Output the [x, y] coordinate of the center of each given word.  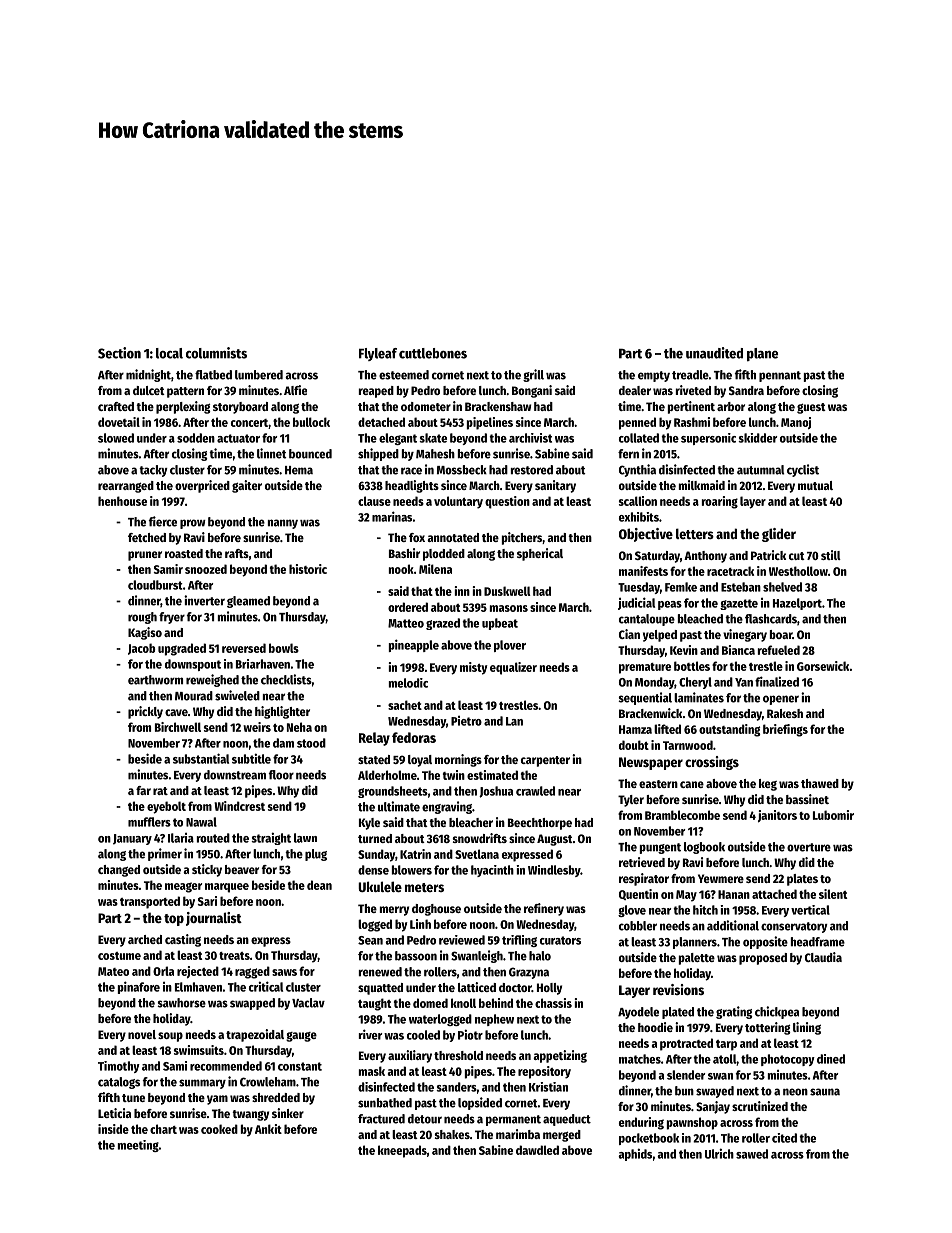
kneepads [402, 1151]
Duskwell [507, 591]
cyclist [803, 470]
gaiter [247, 486]
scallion [638, 501]
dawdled [537, 1150]
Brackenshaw [498, 406]
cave [176, 712]
